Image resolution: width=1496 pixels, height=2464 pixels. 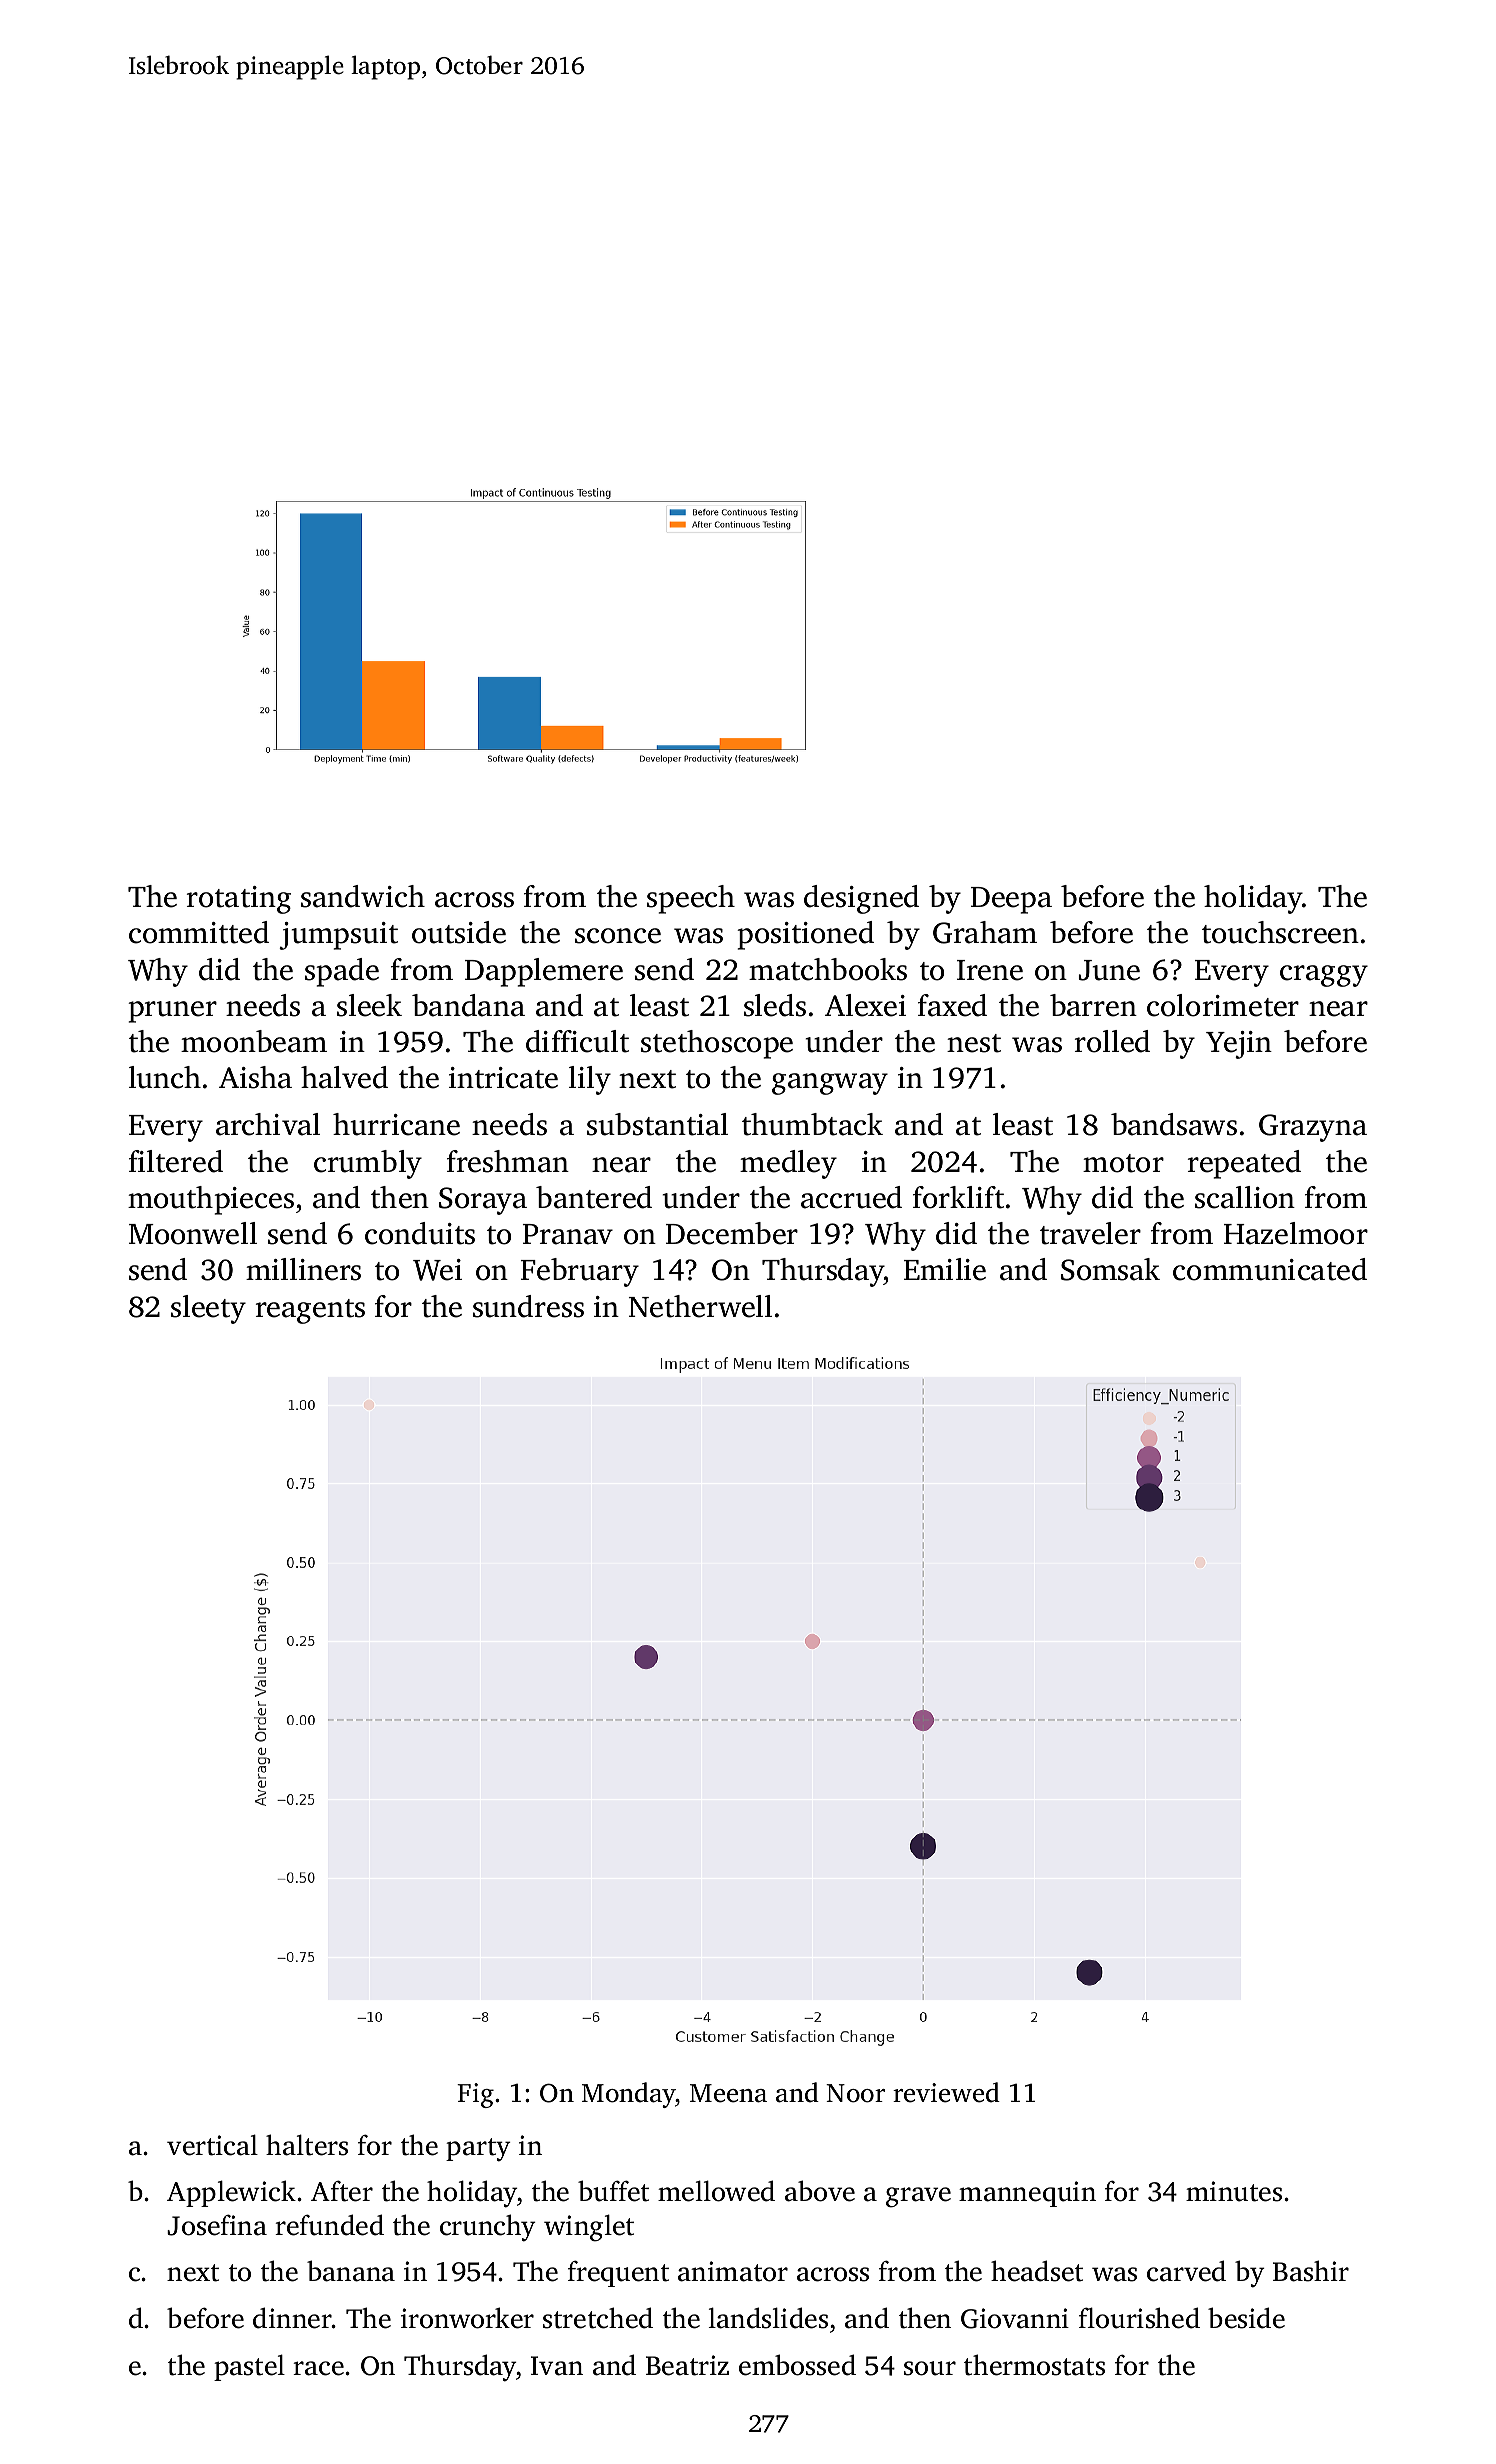 I want to click on Netherwell, so click(x=700, y=1306).
